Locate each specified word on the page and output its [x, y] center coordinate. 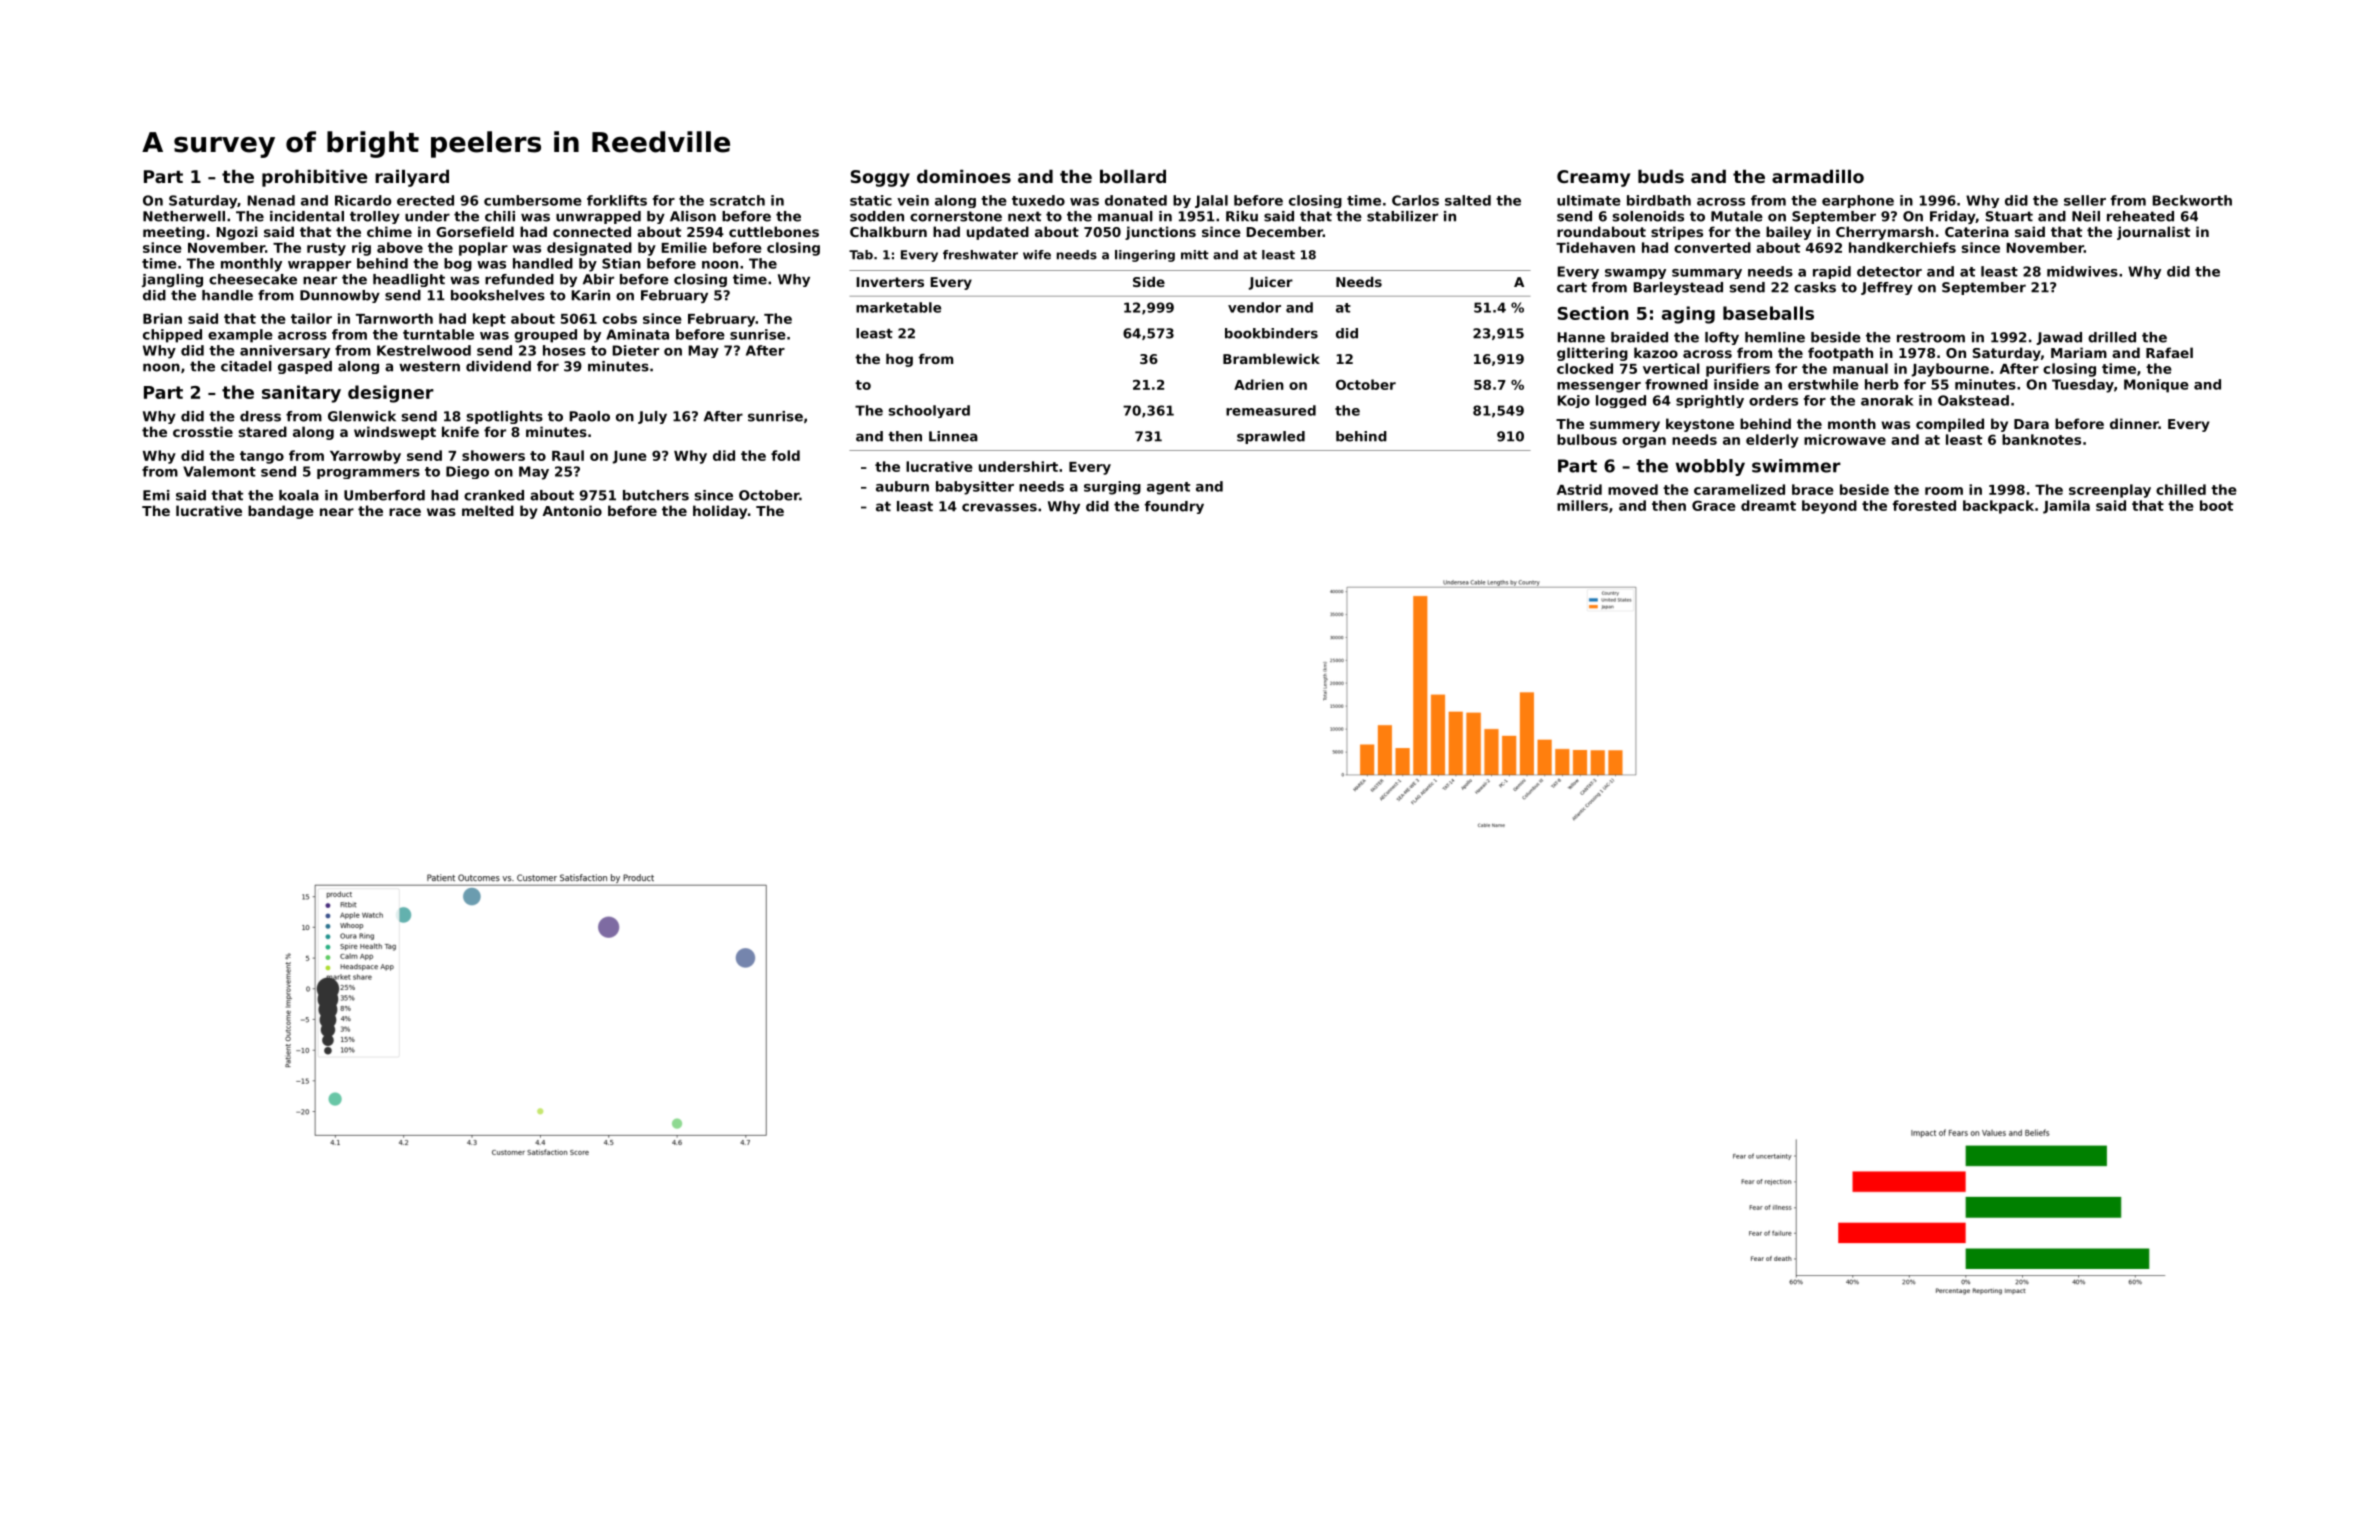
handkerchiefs [1902, 247]
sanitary [301, 394]
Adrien [1259, 384]
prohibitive [314, 178]
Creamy [1593, 178]
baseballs [1768, 313]
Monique [2156, 386]
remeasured [1271, 410]
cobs [620, 318]
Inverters [890, 282]
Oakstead [1973, 400]
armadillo [1818, 176]
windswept [395, 433]
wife [1037, 255]
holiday [720, 512]
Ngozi [237, 233]
